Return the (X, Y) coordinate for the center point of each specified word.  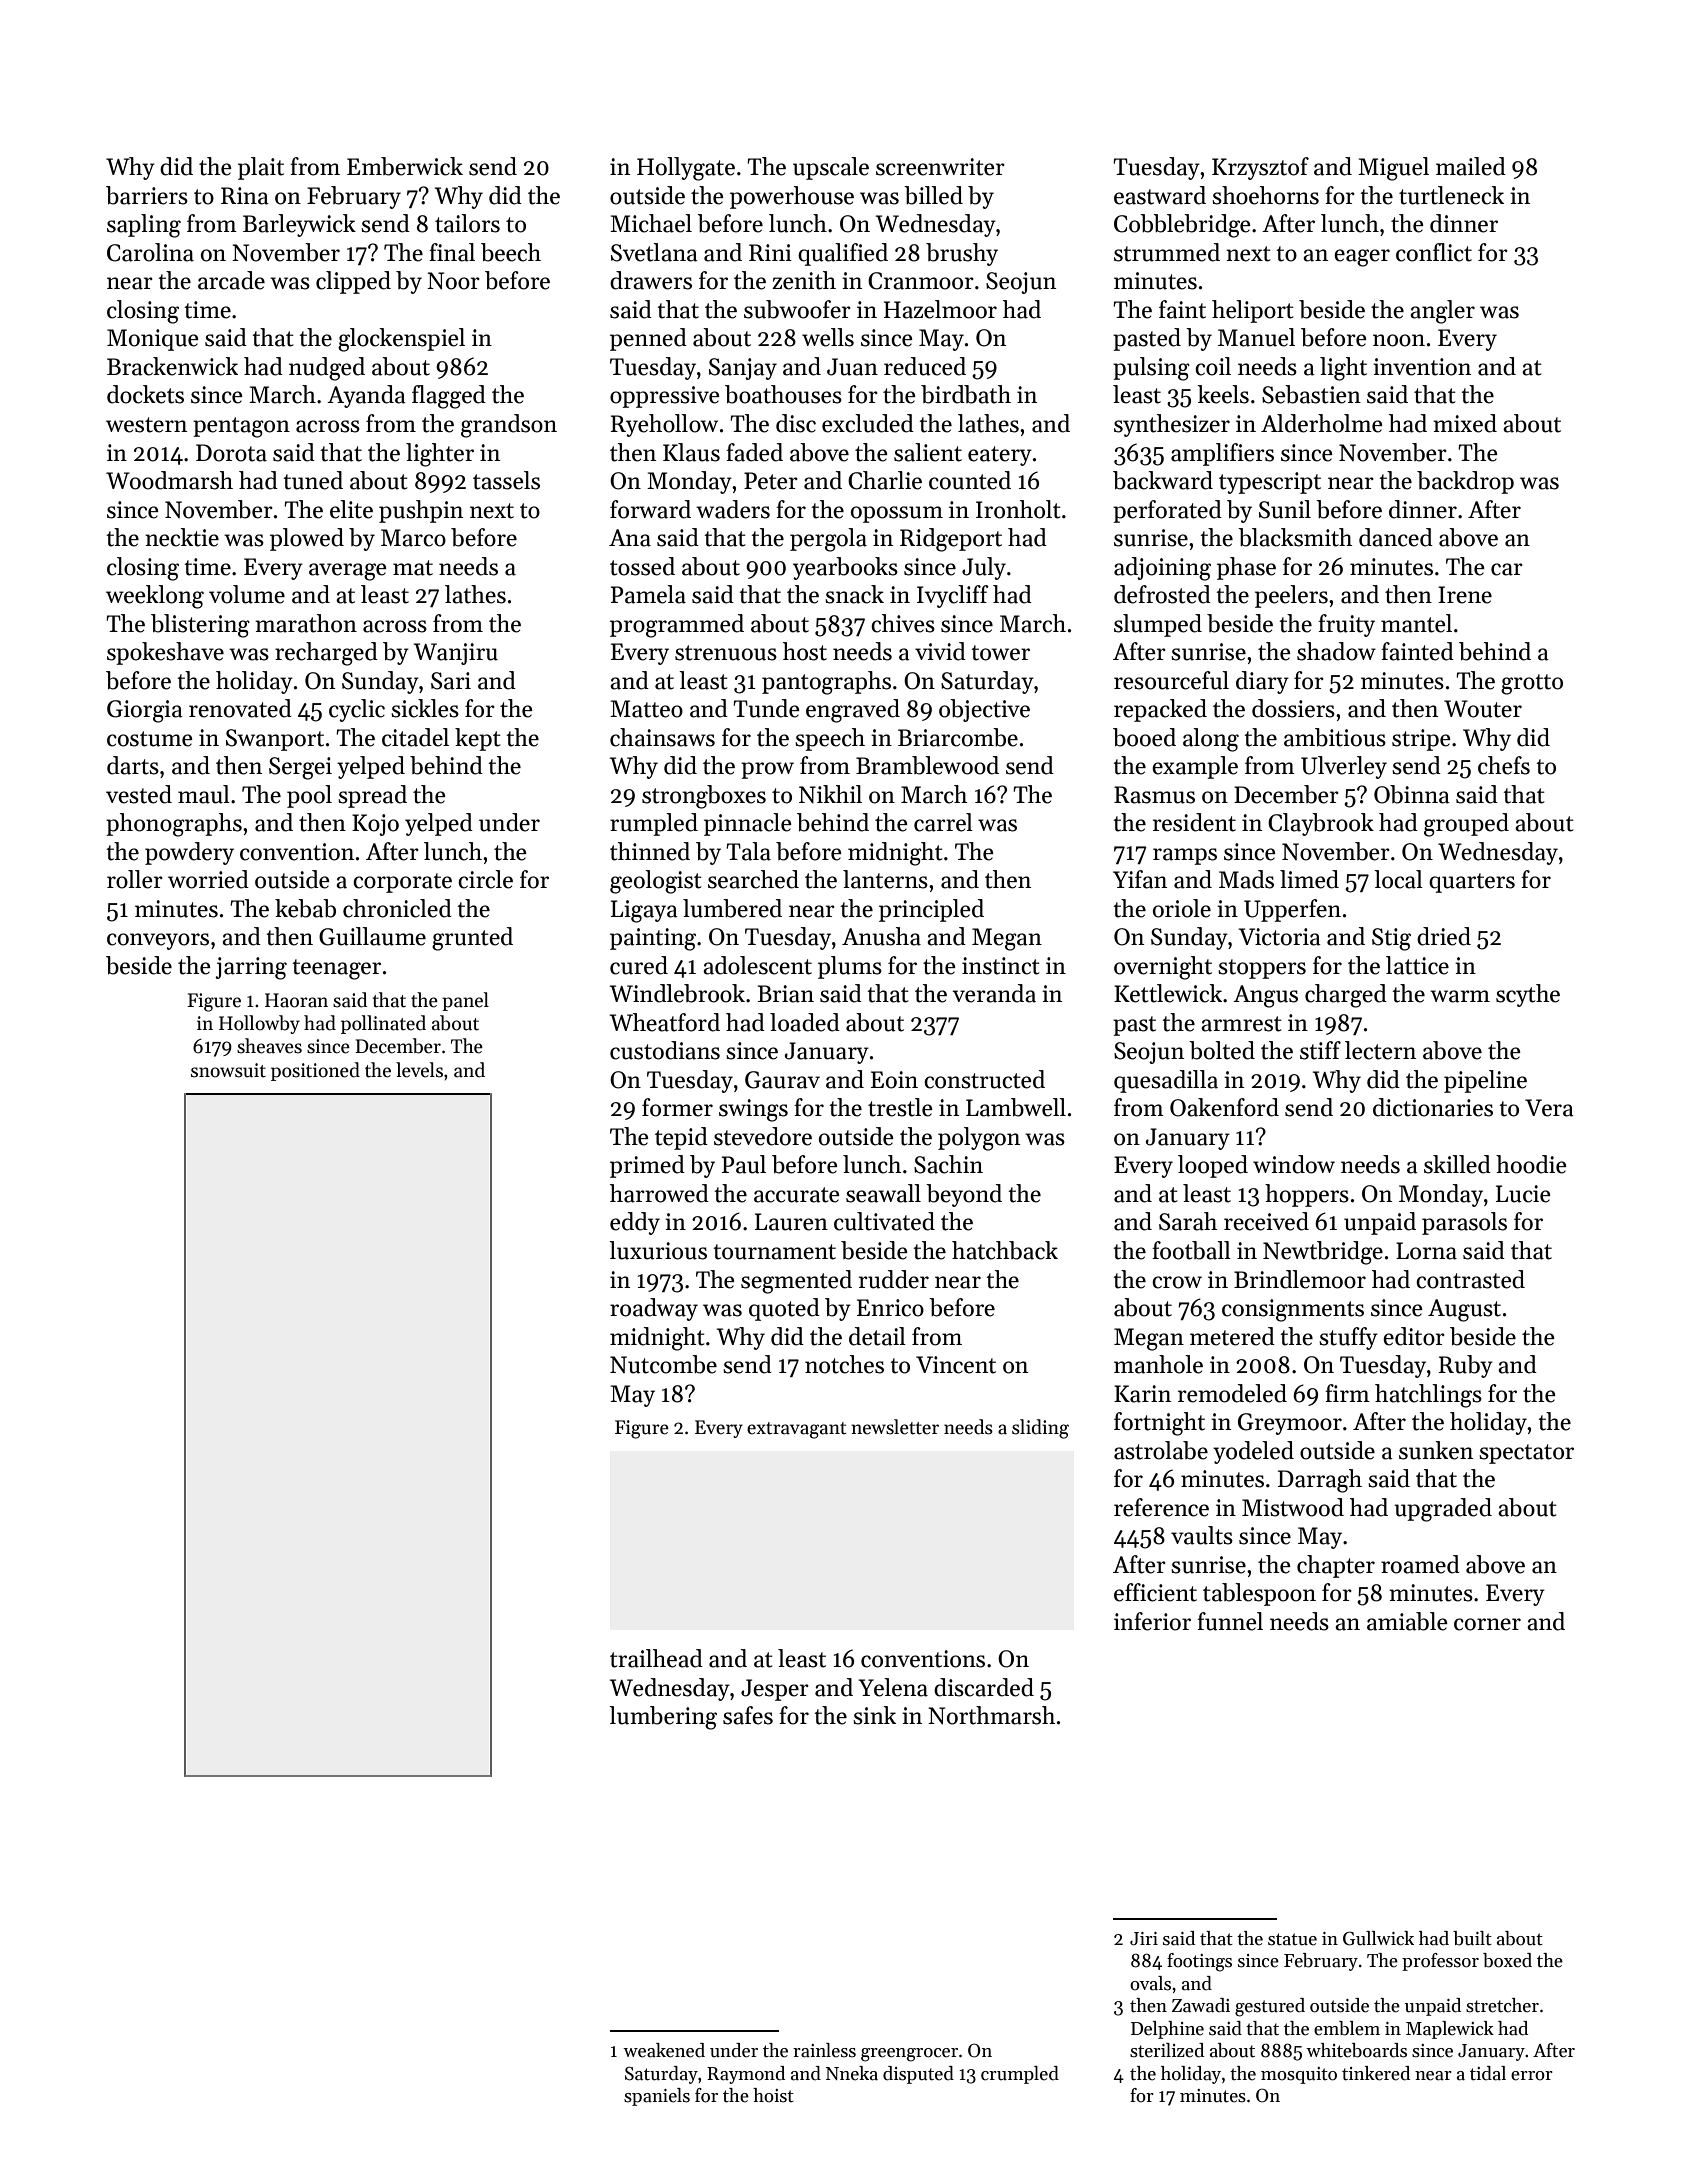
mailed (1471, 166)
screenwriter (940, 167)
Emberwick (405, 166)
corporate (402, 883)
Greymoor (1290, 1424)
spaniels (657, 2097)
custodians (665, 1050)
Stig (1391, 939)
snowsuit (228, 1070)
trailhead (656, 1658)
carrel (943, 822)
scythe (1528, 995)
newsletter (895, 1427)
